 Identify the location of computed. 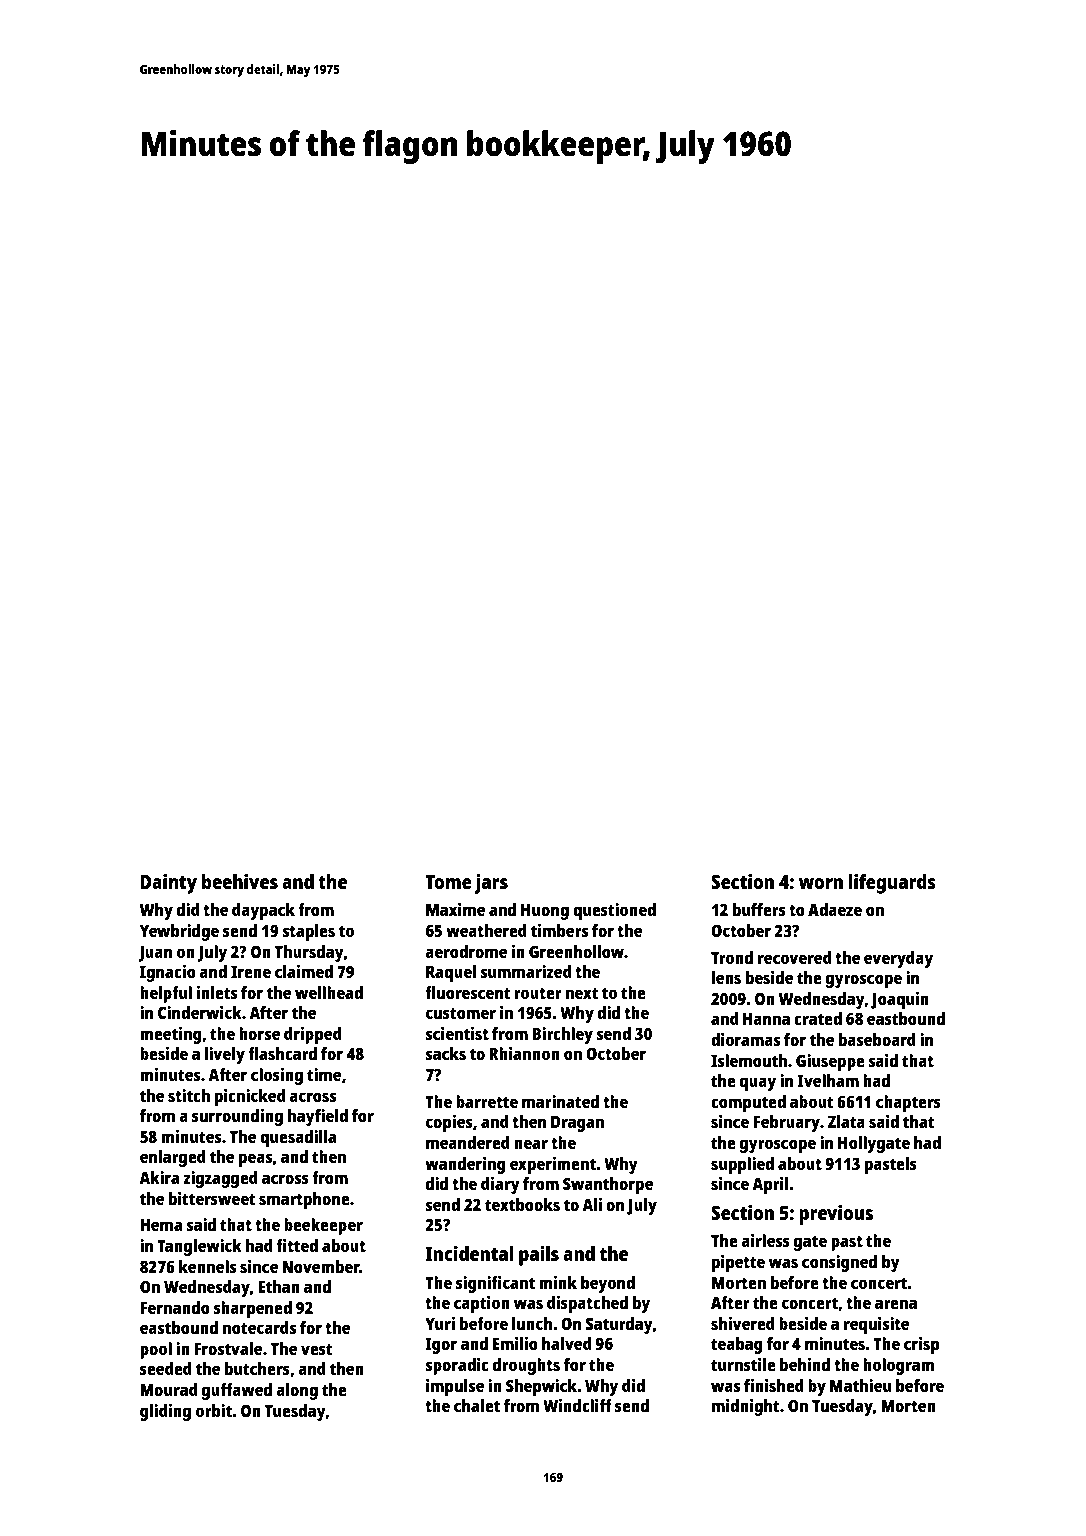
(748, 1103).
